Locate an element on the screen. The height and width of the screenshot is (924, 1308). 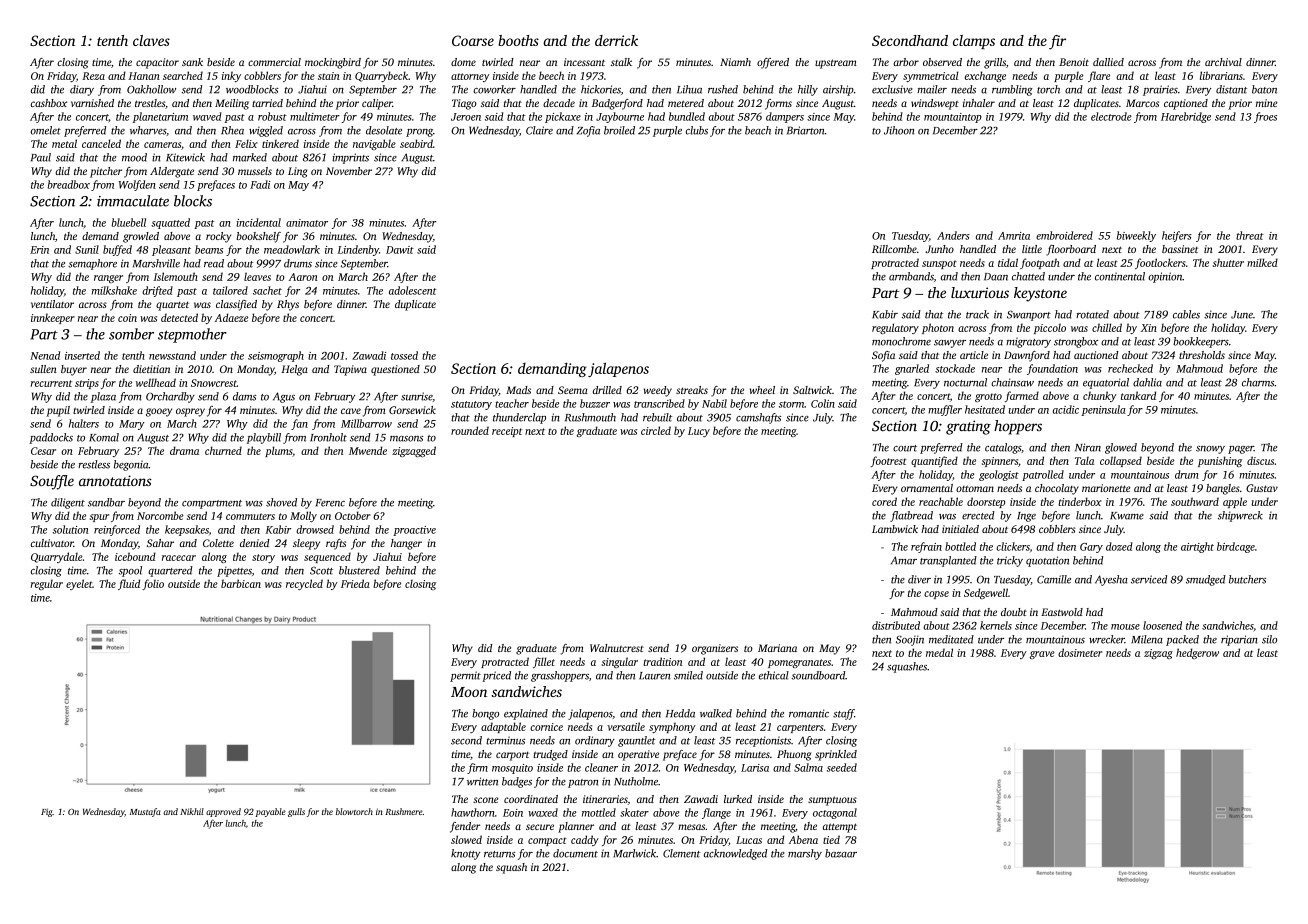
knotty is located at coordinates (465, 854).
